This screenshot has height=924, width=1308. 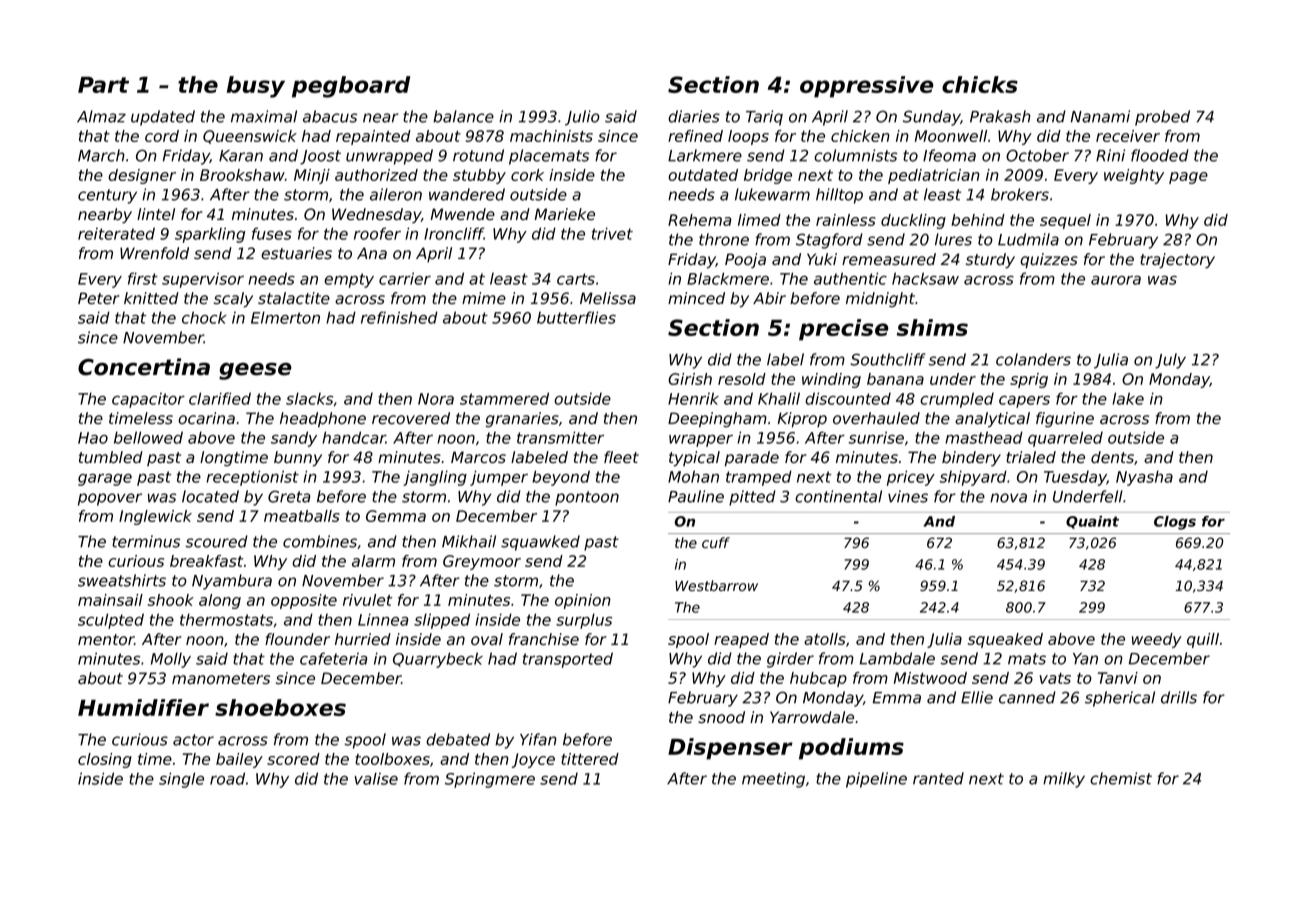 I want to click on pricey, so click(x=911, y=478).
